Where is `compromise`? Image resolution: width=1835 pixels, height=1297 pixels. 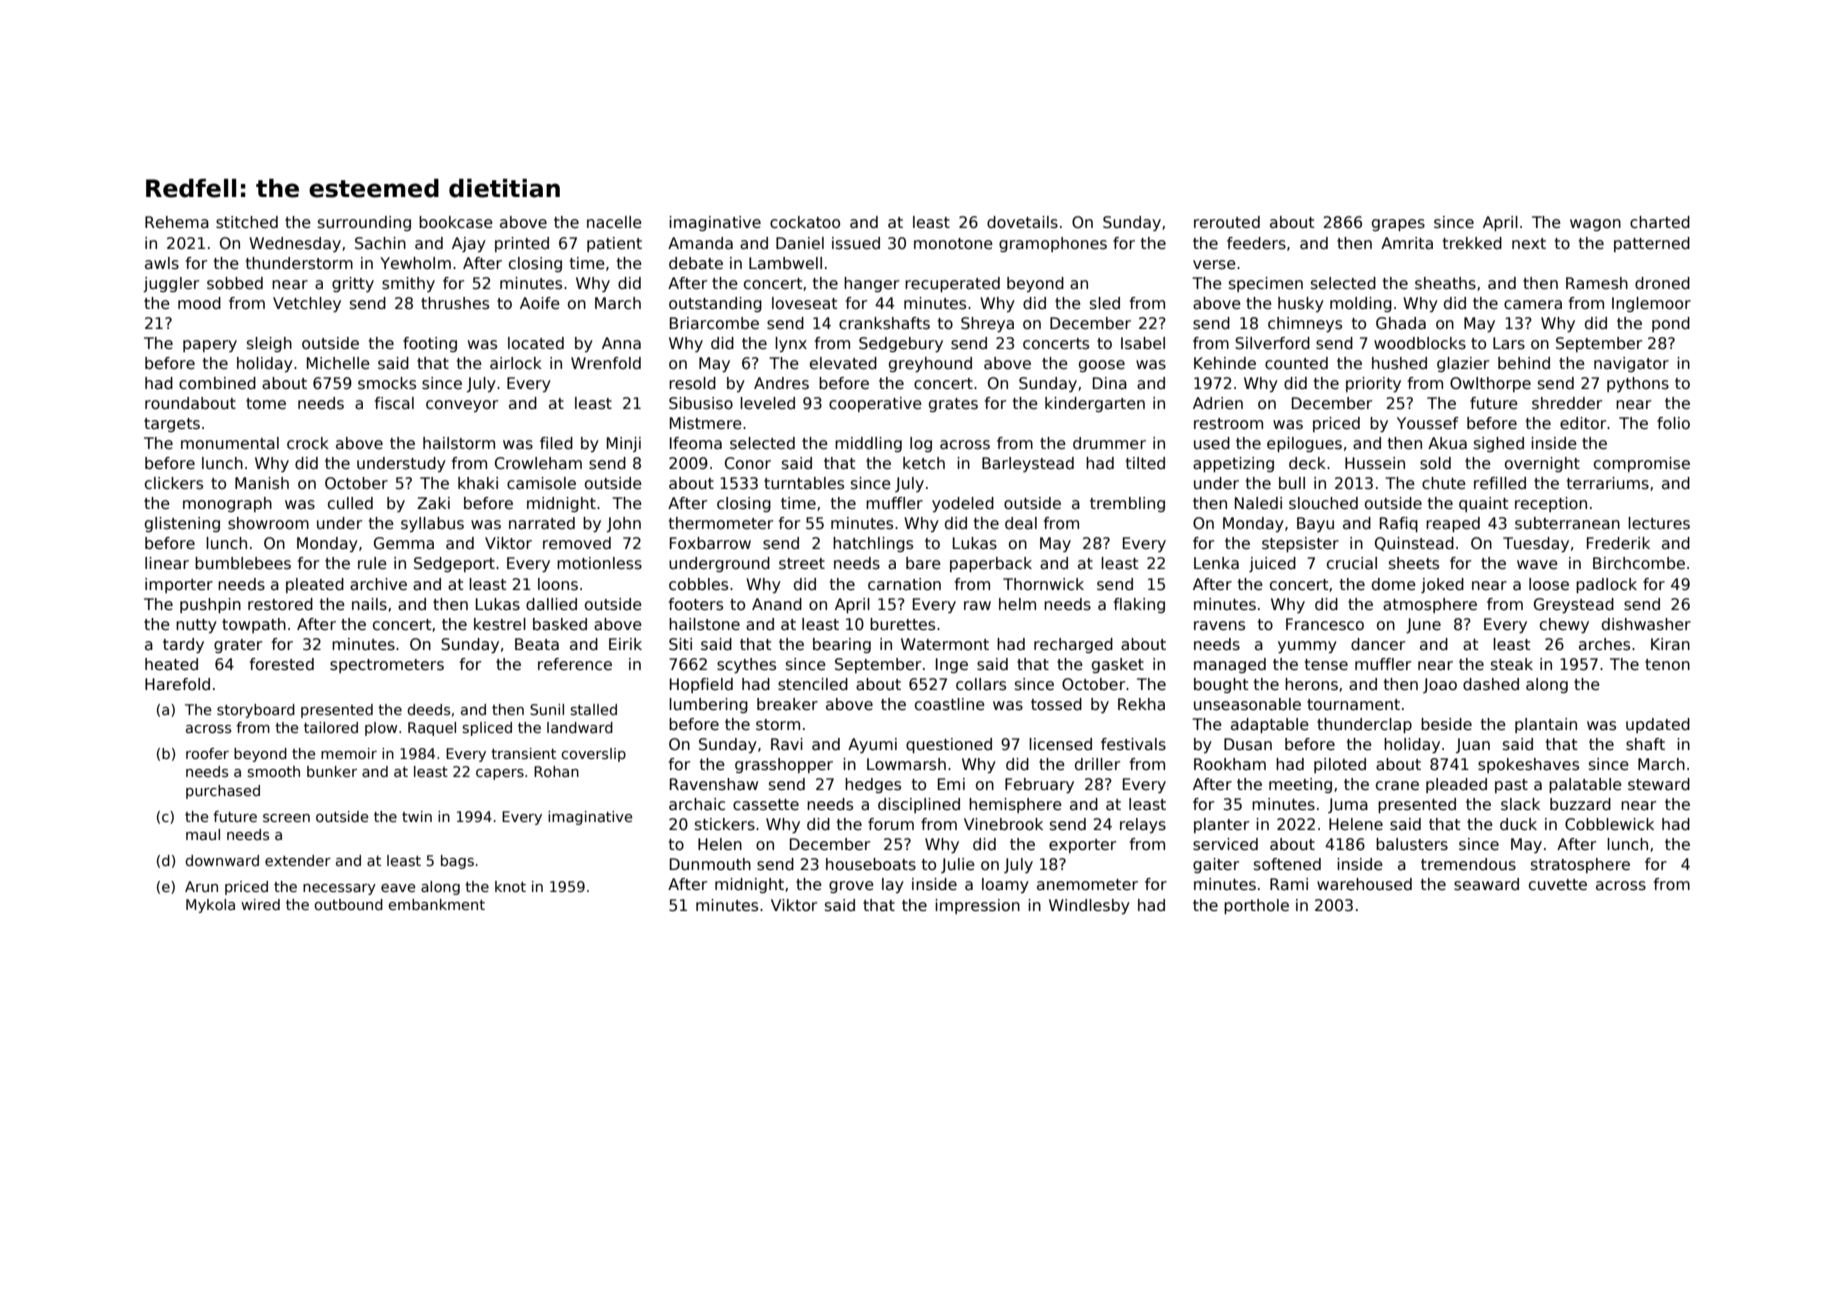
compromise is located at coordinates (1642, 464).
